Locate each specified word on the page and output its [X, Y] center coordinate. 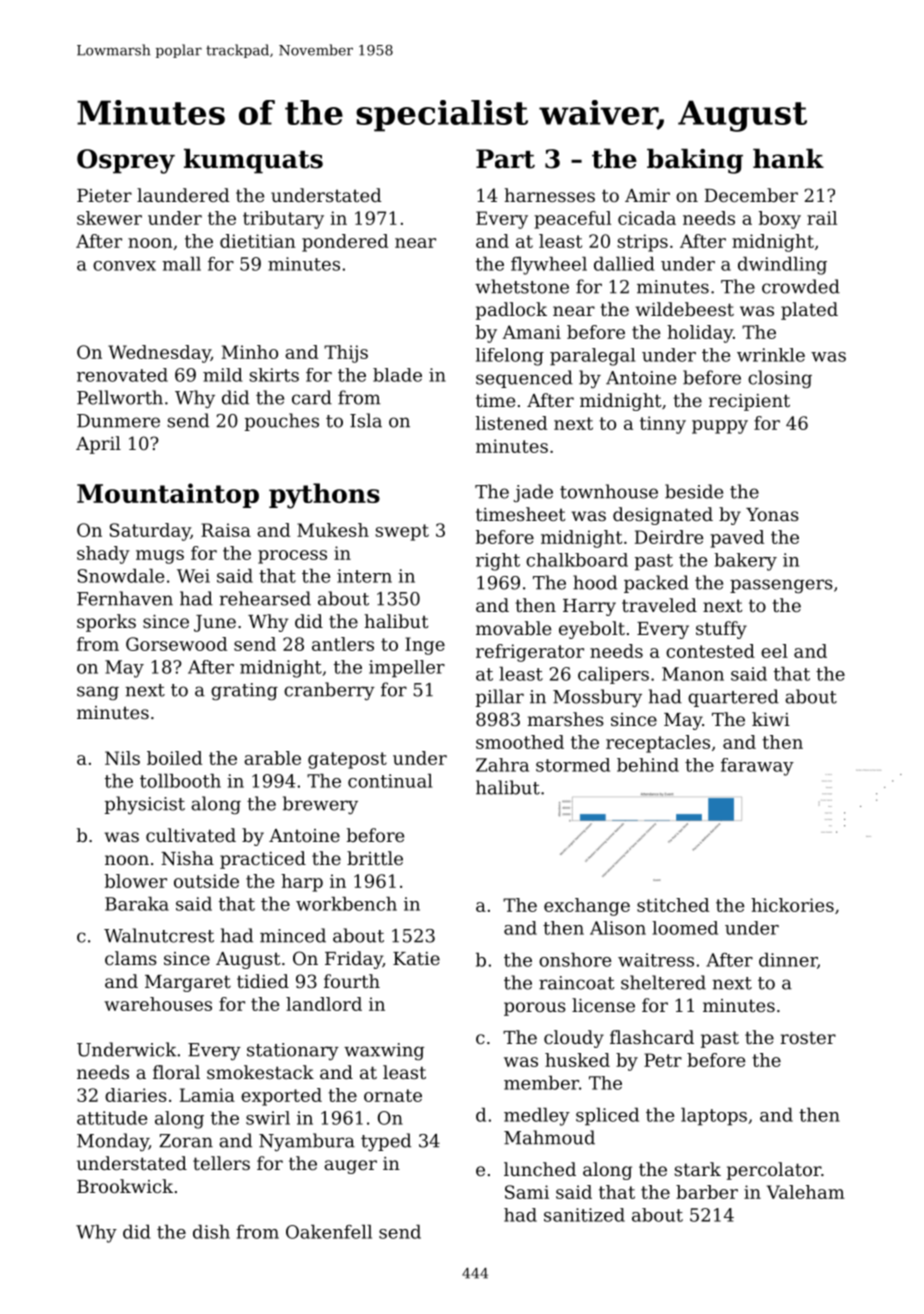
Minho [250, 352]
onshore [575, 960]
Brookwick [125, 1186]
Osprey [126, 161]
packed [656, 584]
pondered [345, 243]
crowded [801, 286]
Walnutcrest [159, 935]
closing [780, 379]
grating [244, 691]
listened [511, 423]
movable [513, 628]
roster [808, 1037]
